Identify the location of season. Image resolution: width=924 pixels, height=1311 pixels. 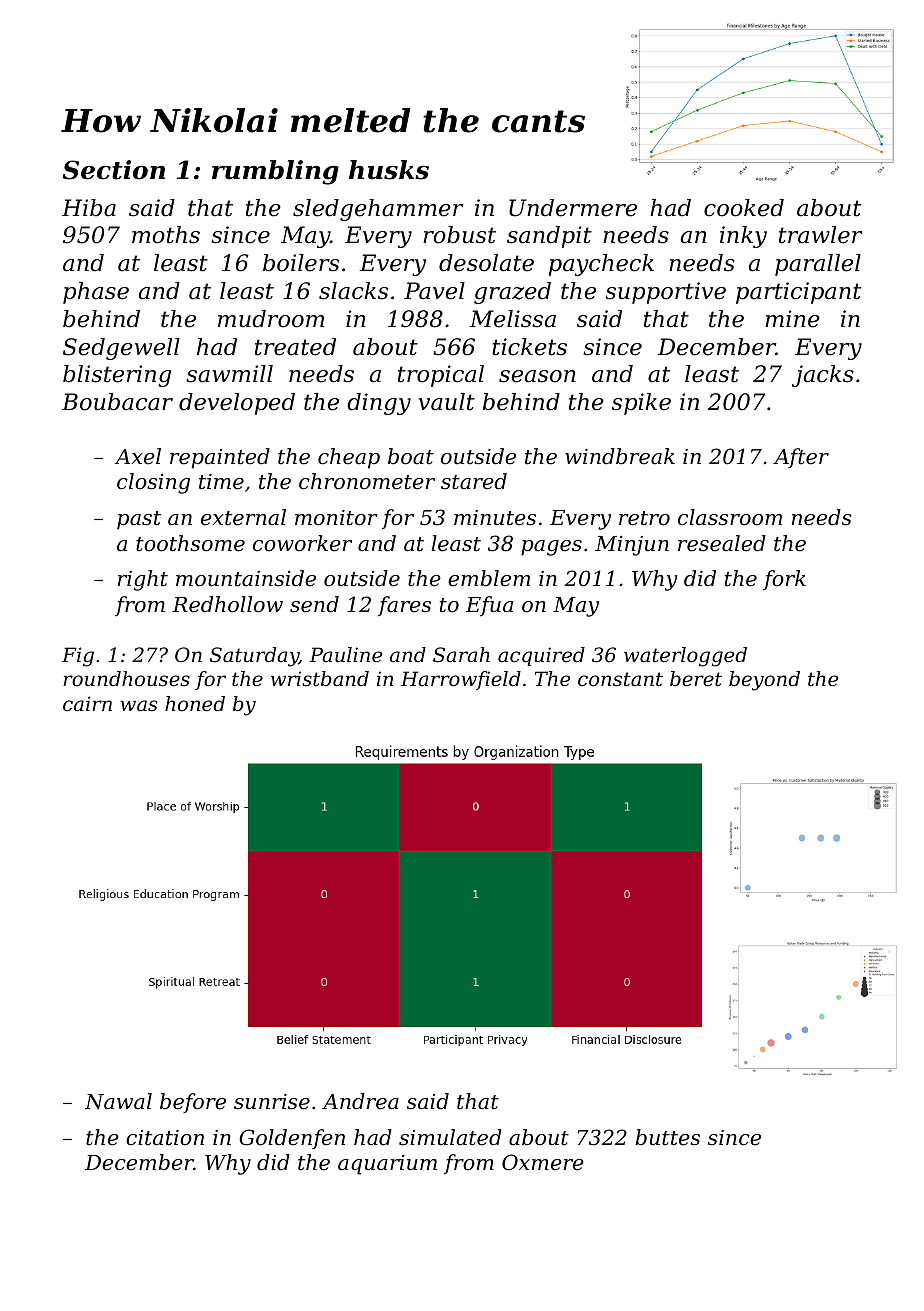
(537, 376).
